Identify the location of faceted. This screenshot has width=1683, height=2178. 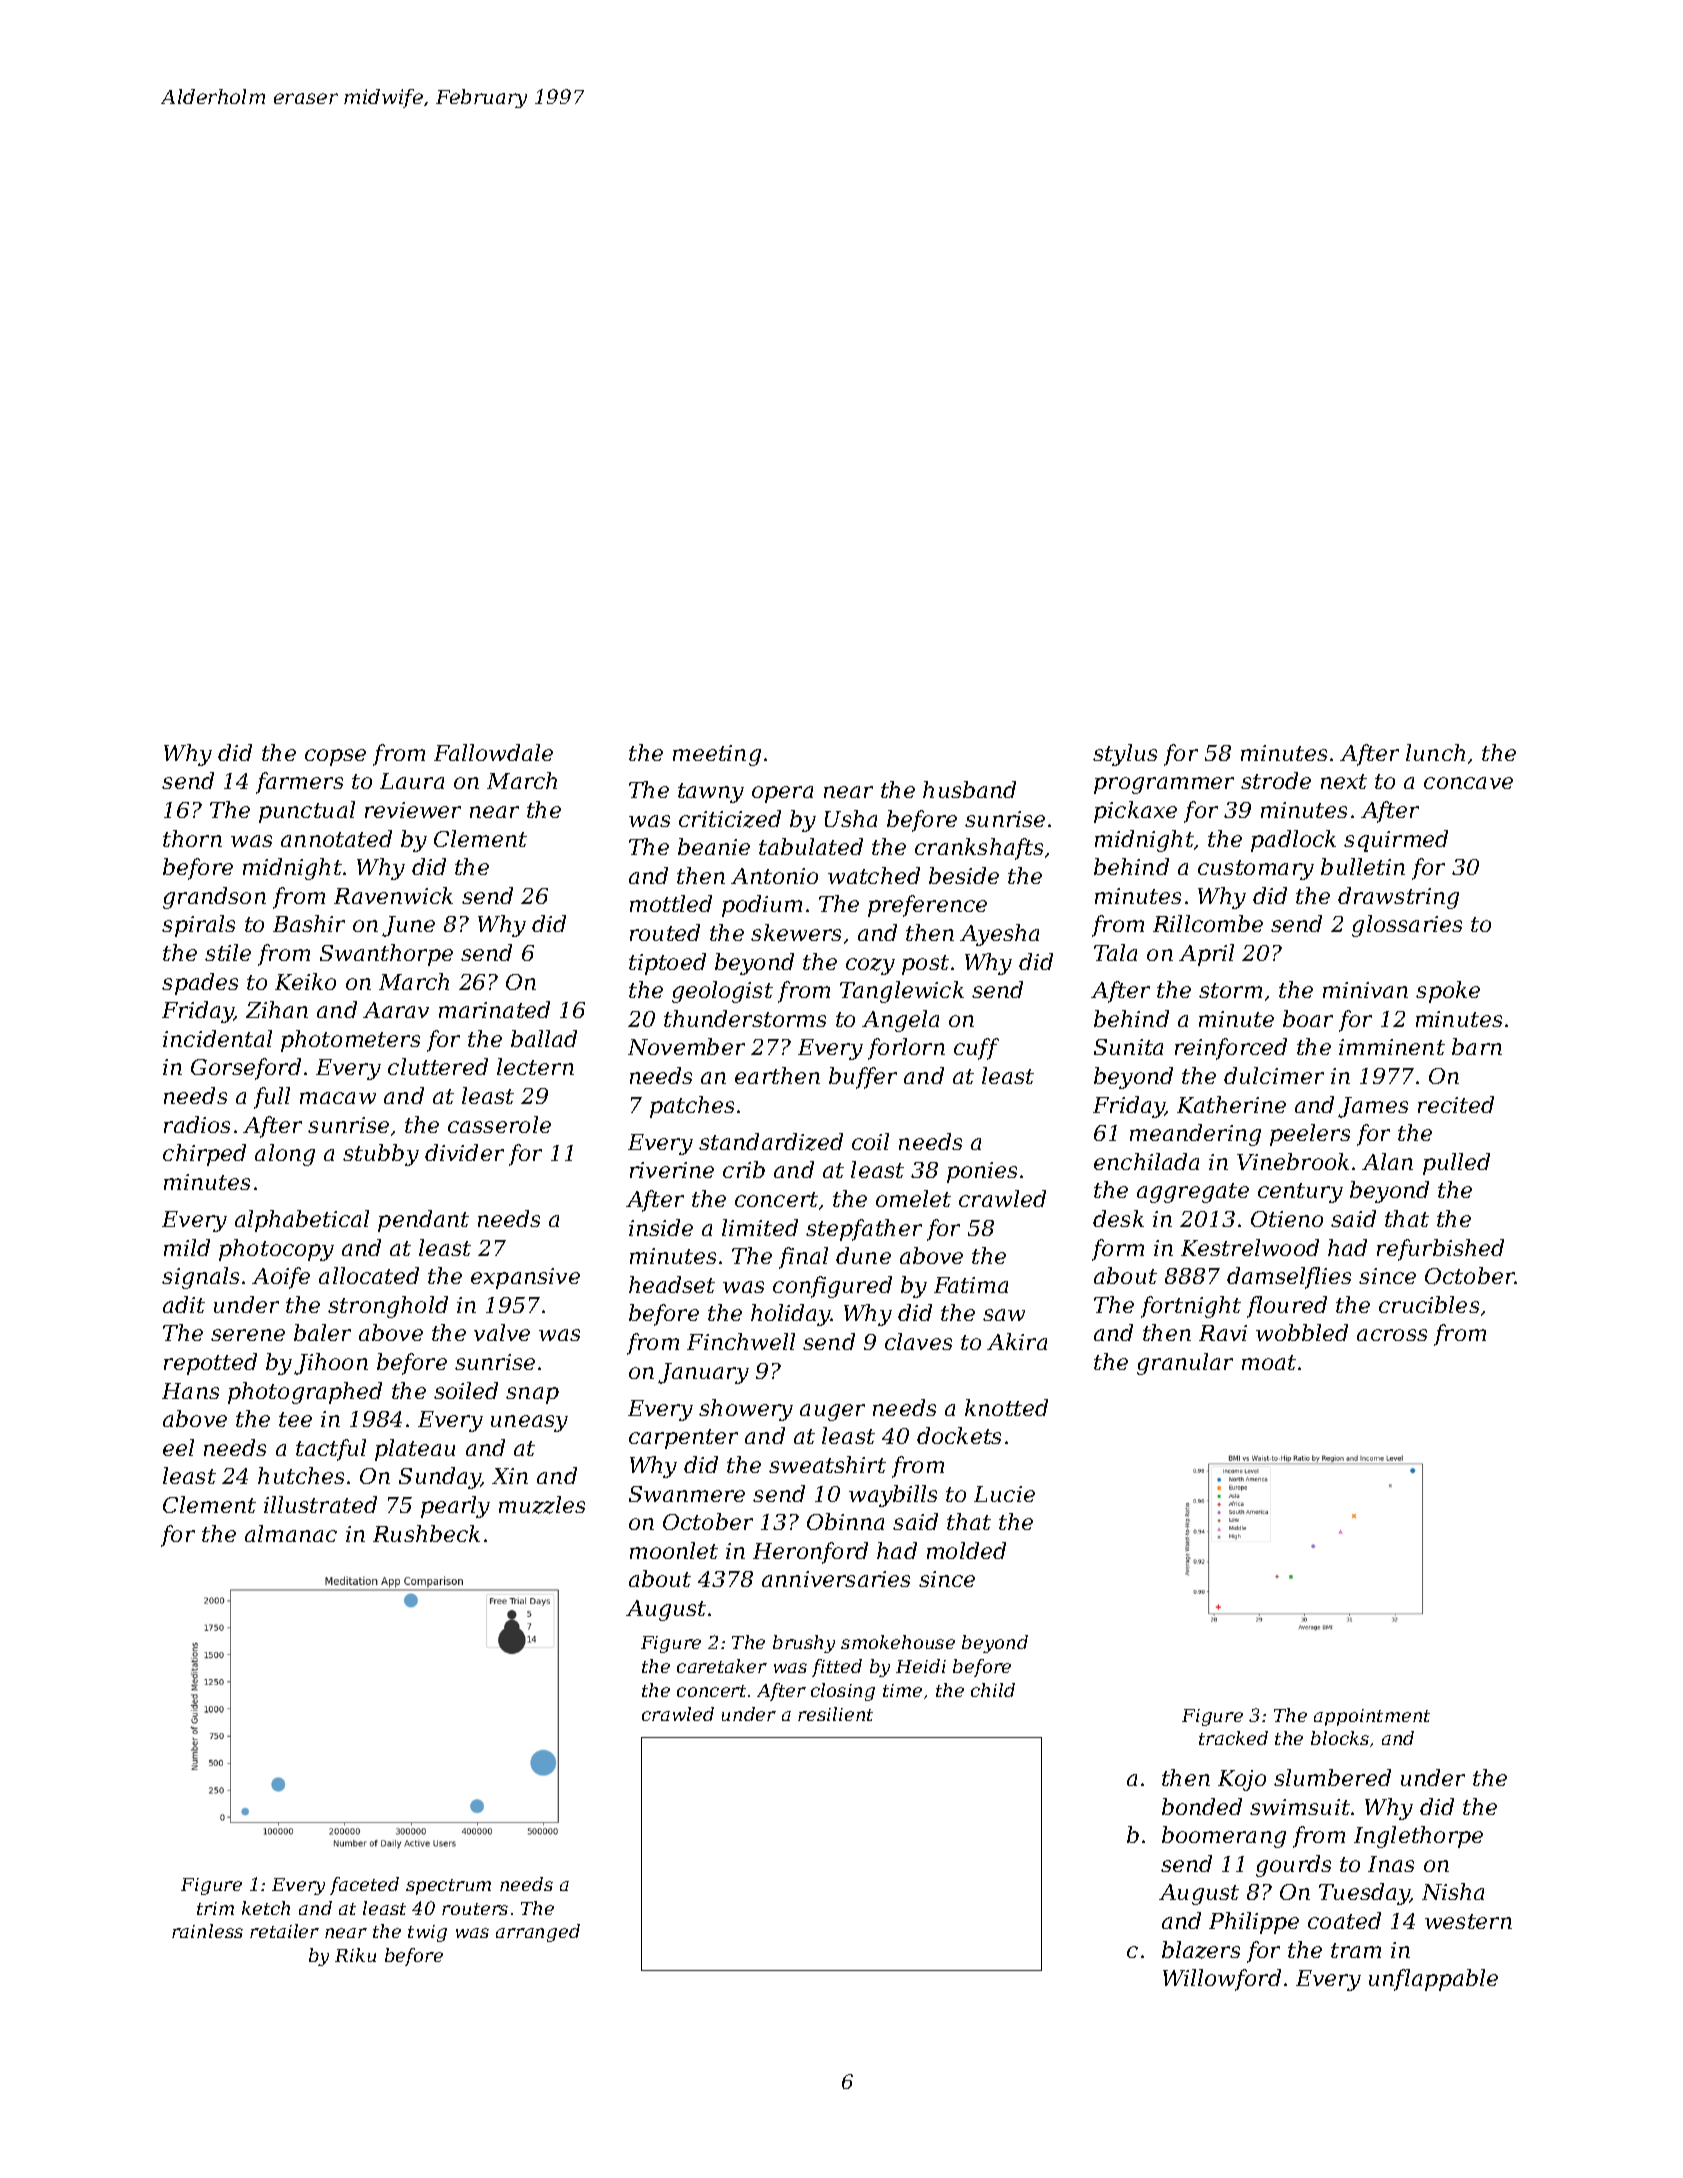
(364, 1886).
